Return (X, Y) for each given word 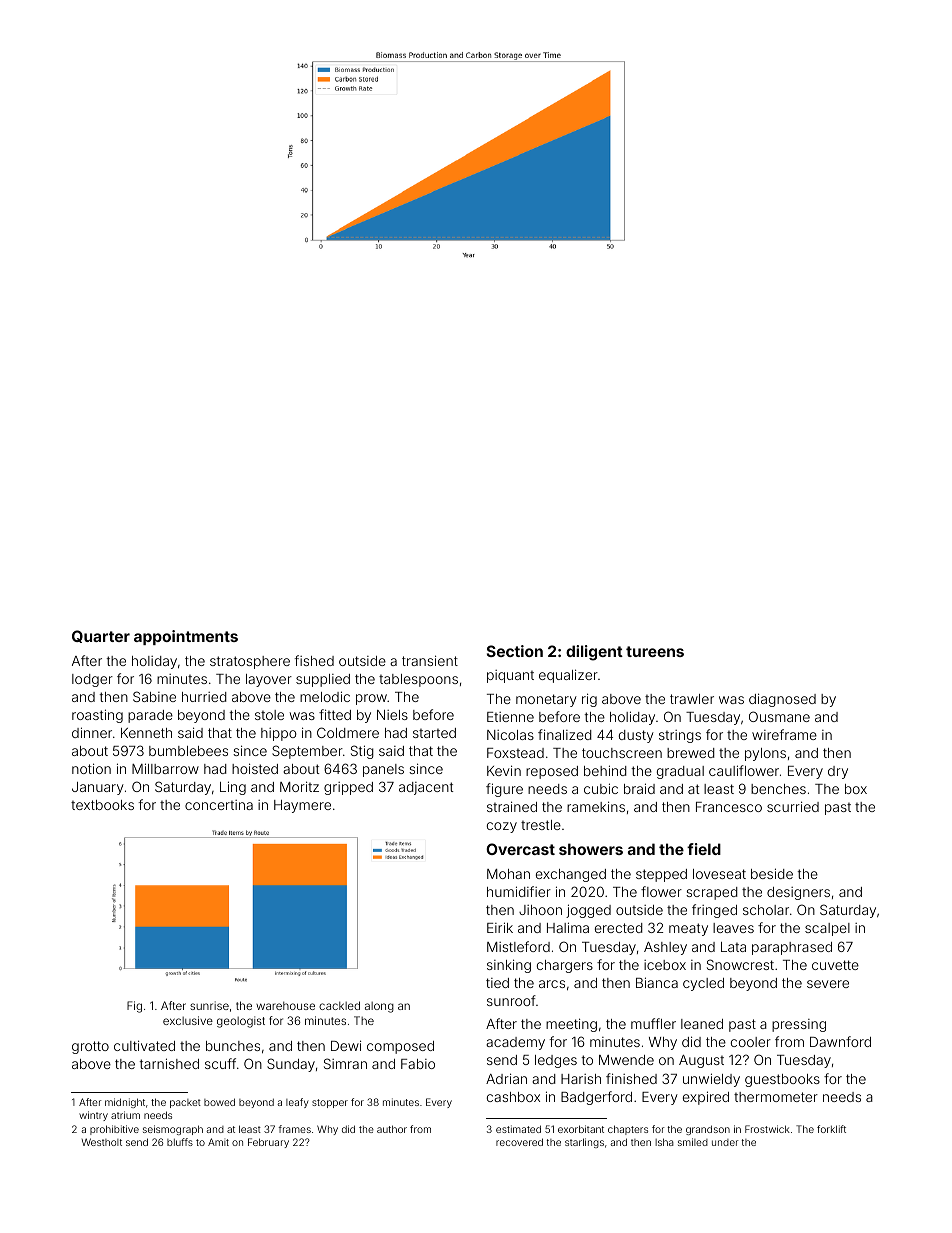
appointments (186, 637)
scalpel (827, 929)
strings (680, 736)
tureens (655, 651)
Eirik (500, 927)
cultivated (144, 1045)
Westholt (102, 1142)
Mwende (626, 1060)
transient (430, 660)
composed (400, 1047)
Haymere (302, 806)
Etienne (510, 717)
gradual (680, 772)
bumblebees (188, 751)
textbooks (102, 805)
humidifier (519, 891)
